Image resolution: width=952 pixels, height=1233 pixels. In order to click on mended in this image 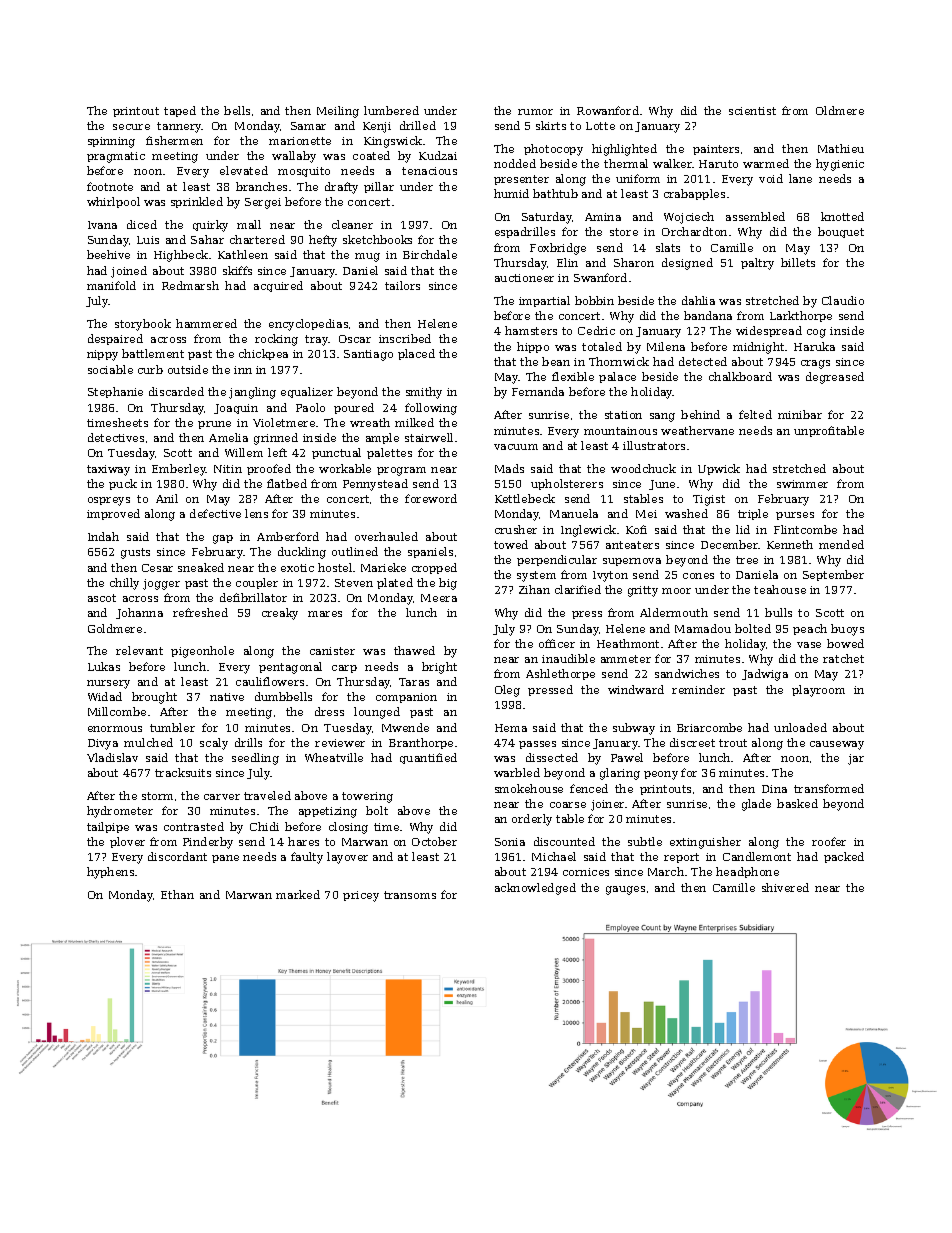, I will do `click(841, 544)`.
